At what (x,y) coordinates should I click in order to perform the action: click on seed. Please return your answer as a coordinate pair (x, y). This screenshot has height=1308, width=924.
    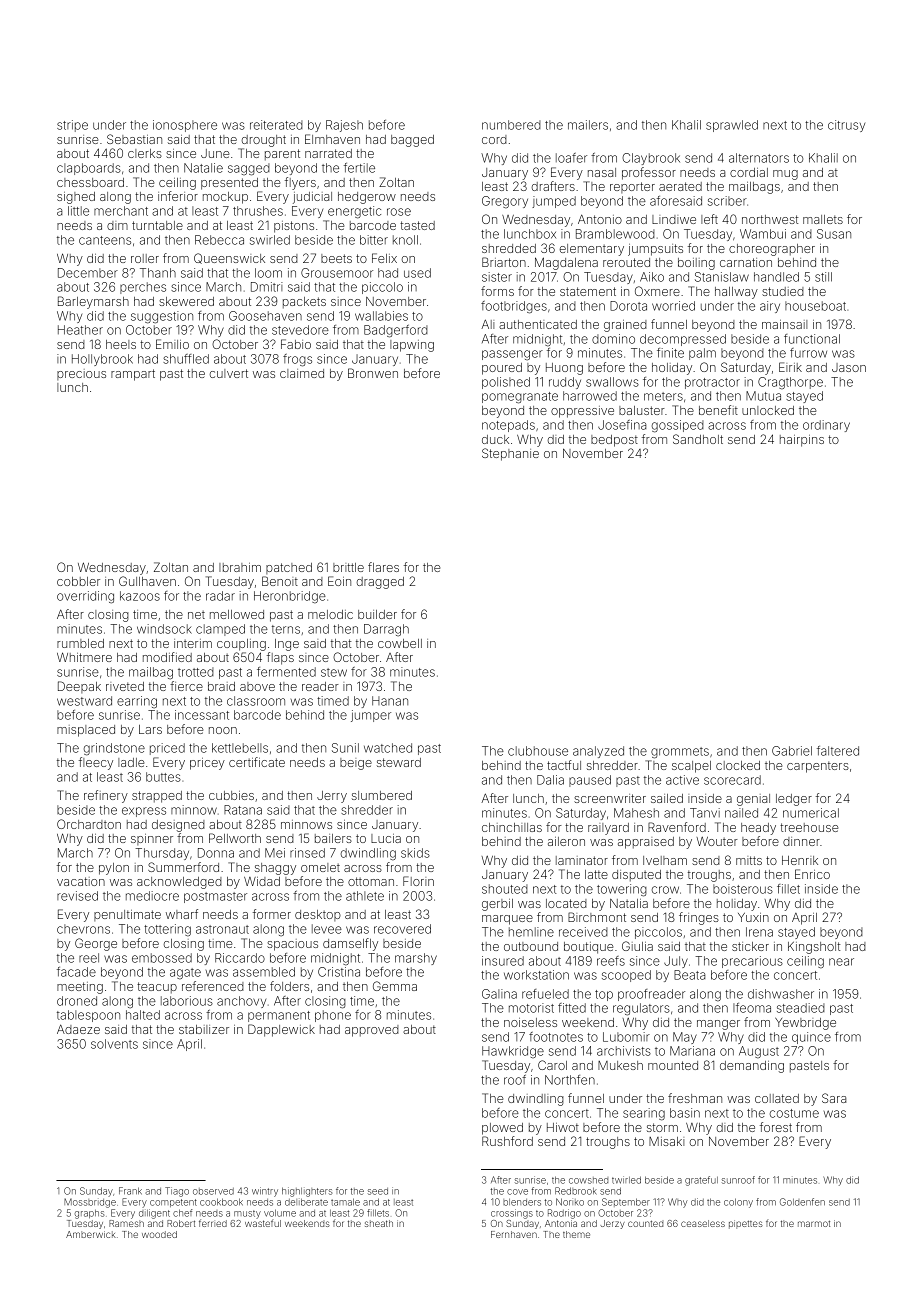
    Looking at the image, I should click on (378, 1191).
